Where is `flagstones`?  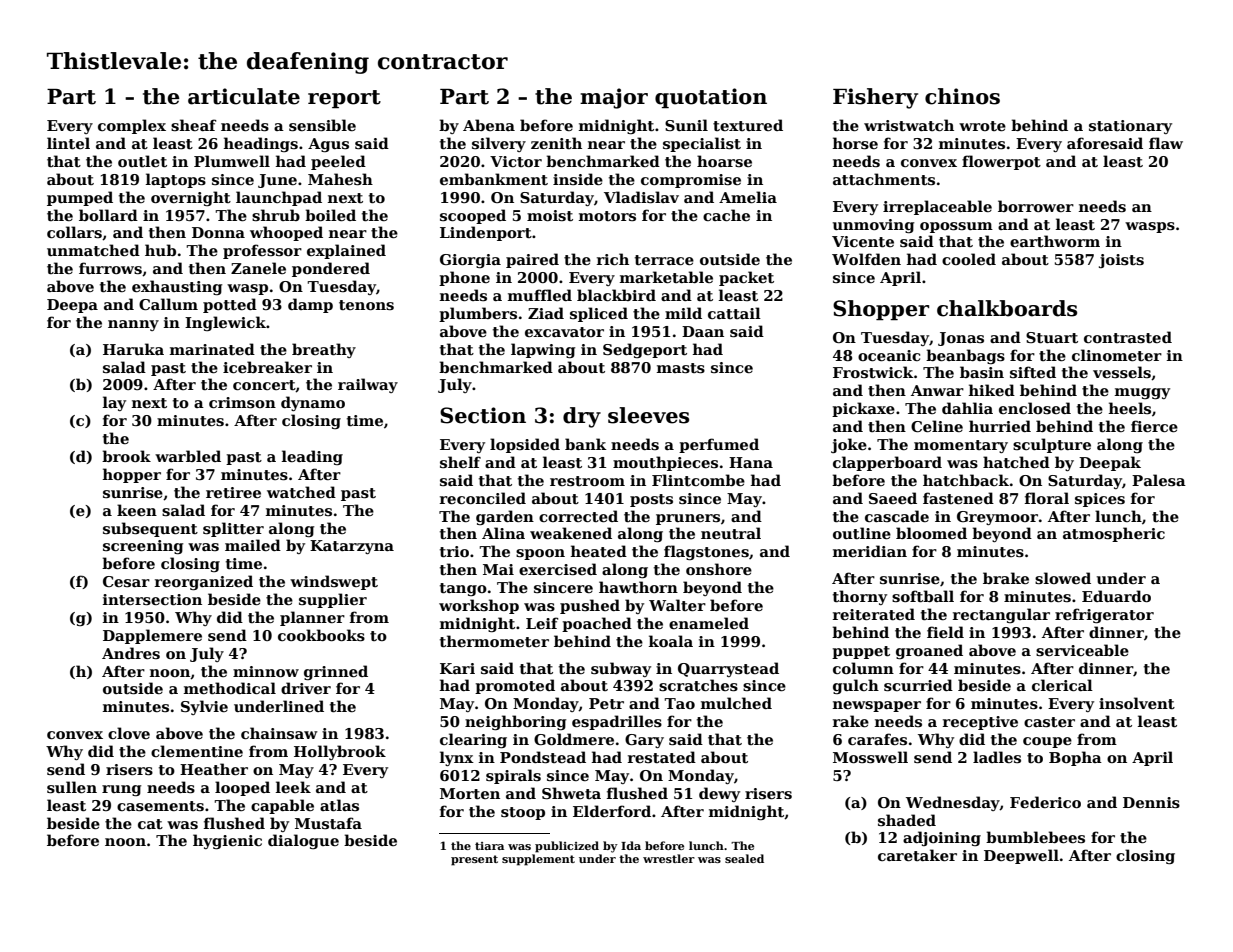 flagstones is located at coordinates (706, 552).
